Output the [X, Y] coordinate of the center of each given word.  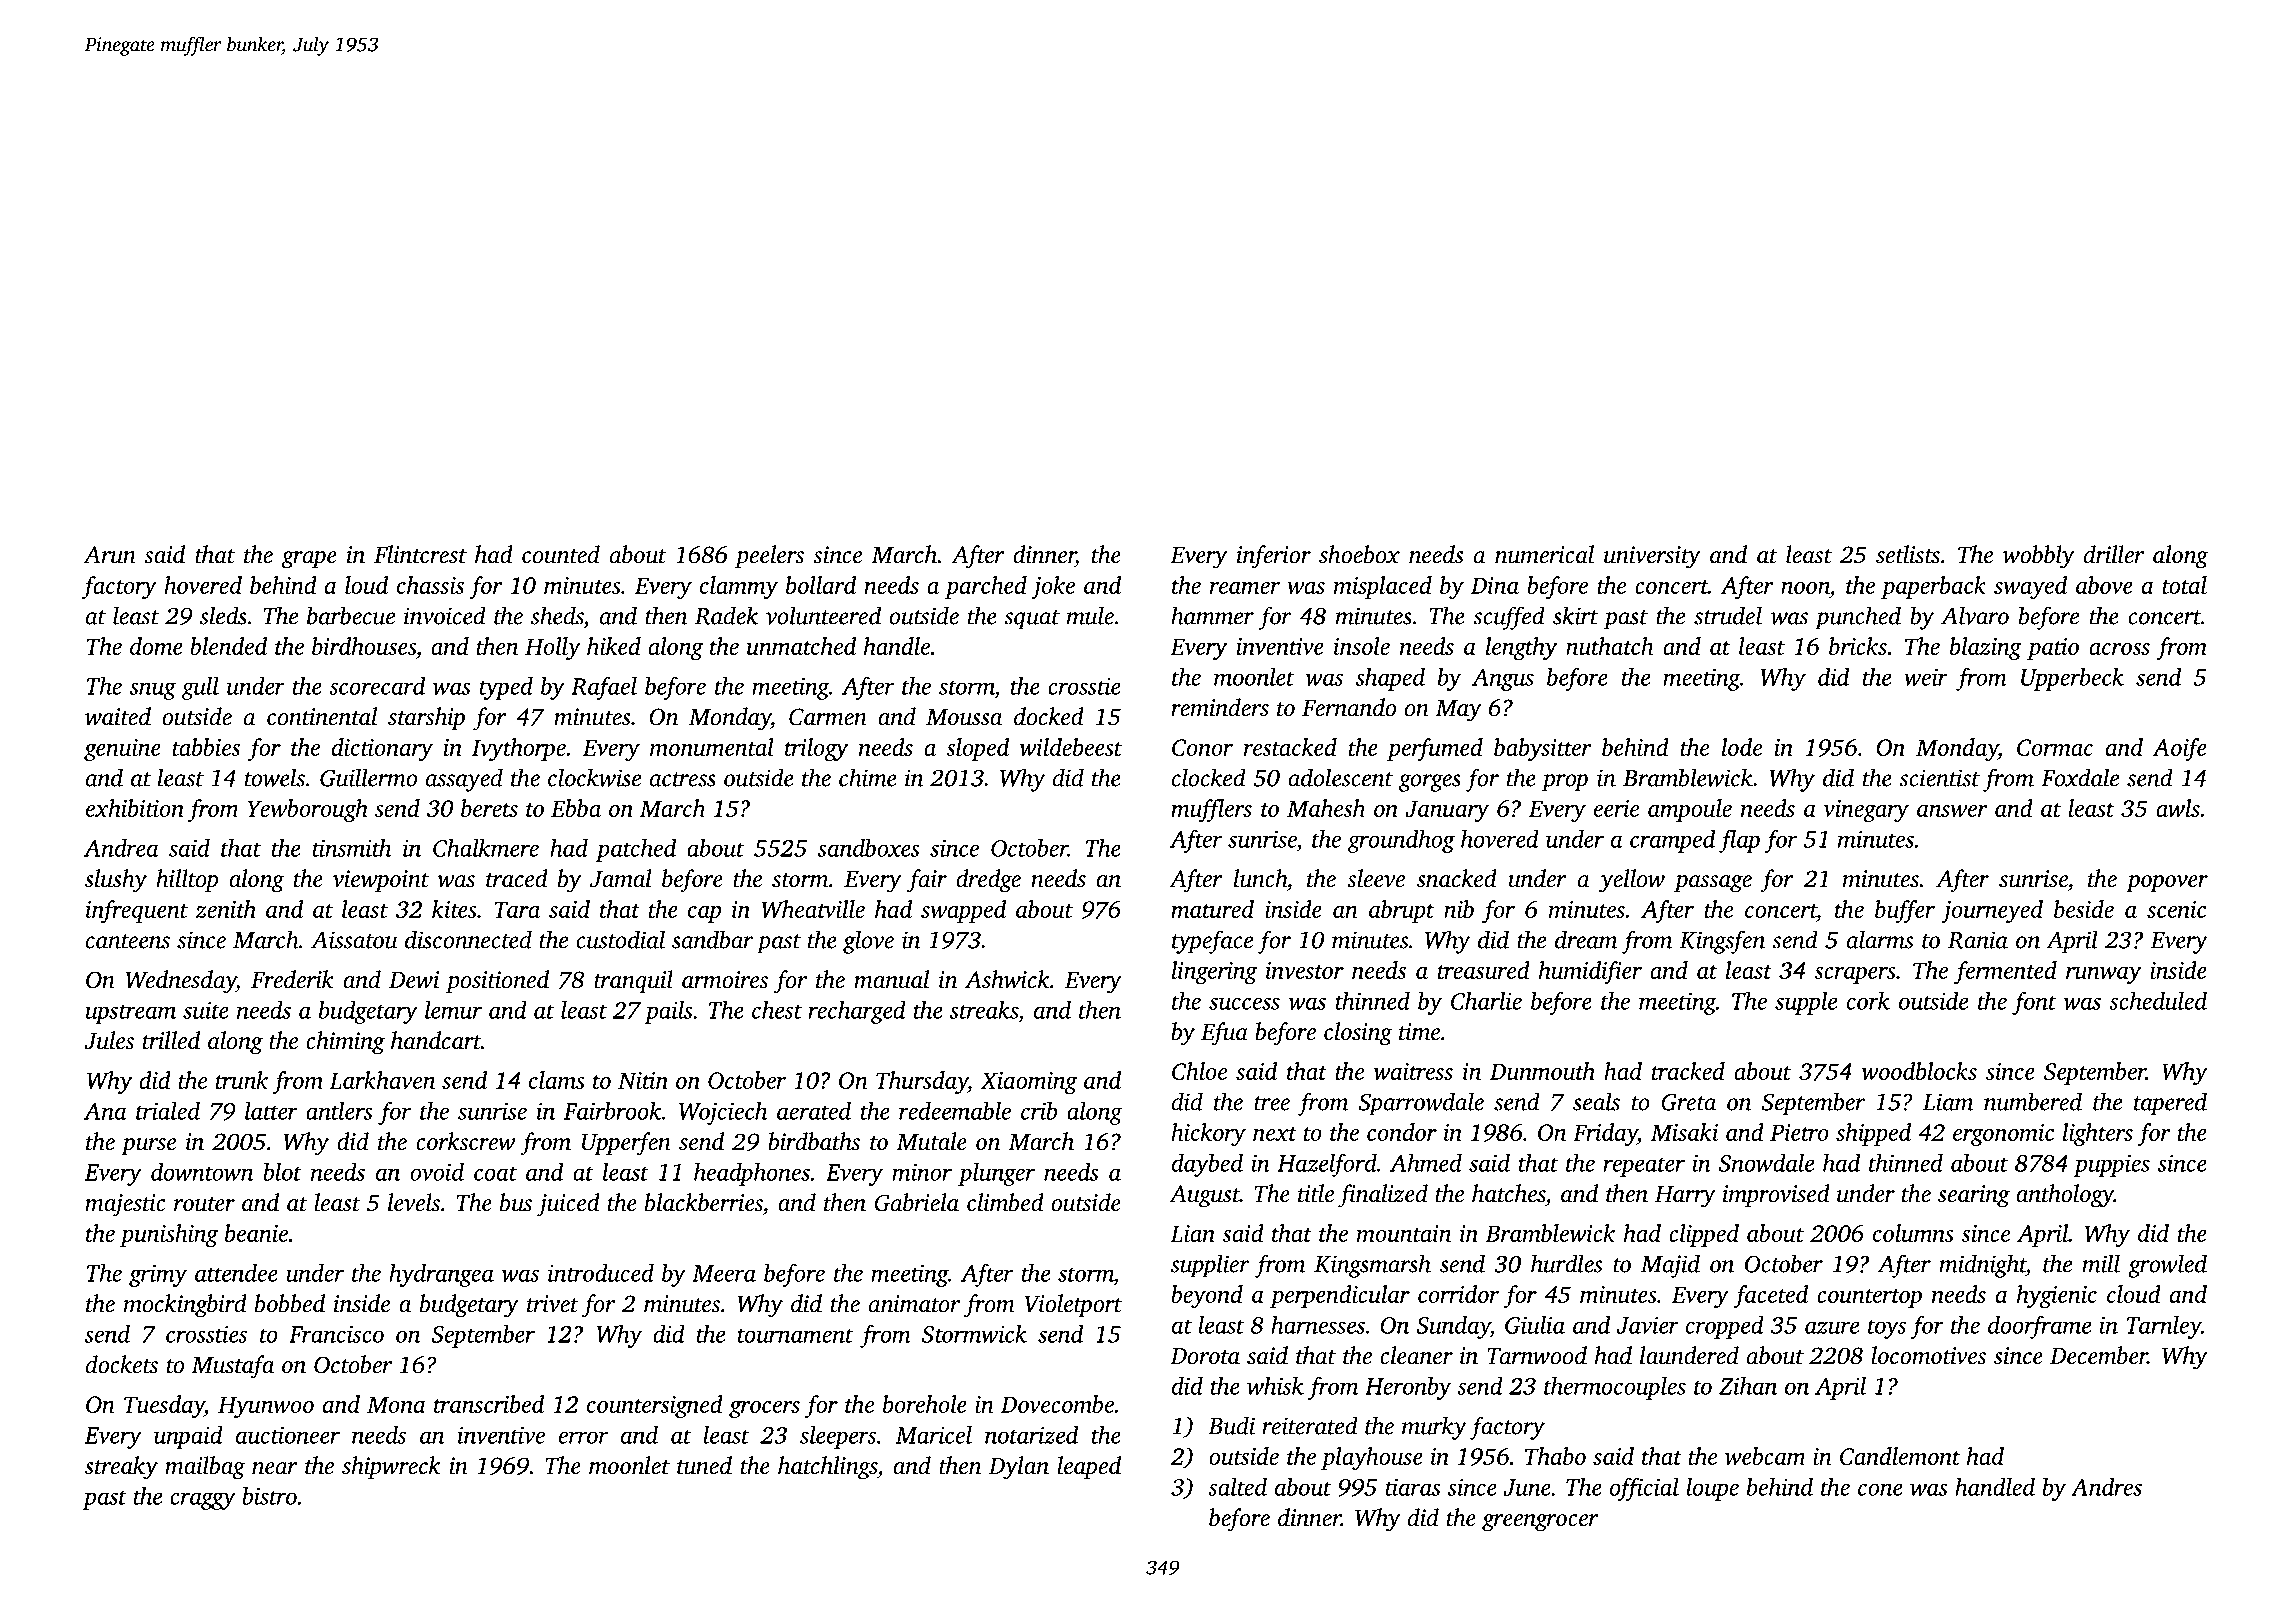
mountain [1404, 1233]
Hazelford [1327, 1165]
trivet [553, 1304]
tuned [704, 1465]
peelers [769, 556]
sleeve [1376, 878]
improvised [1776, 1195]
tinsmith [352, 848]
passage [1713, 884]
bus [516, 1202]
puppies [2112, 1166]
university [1652, 557]
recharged [857, 1012]
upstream [130, 1014]
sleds [223, 615]
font [2034, 1003]
